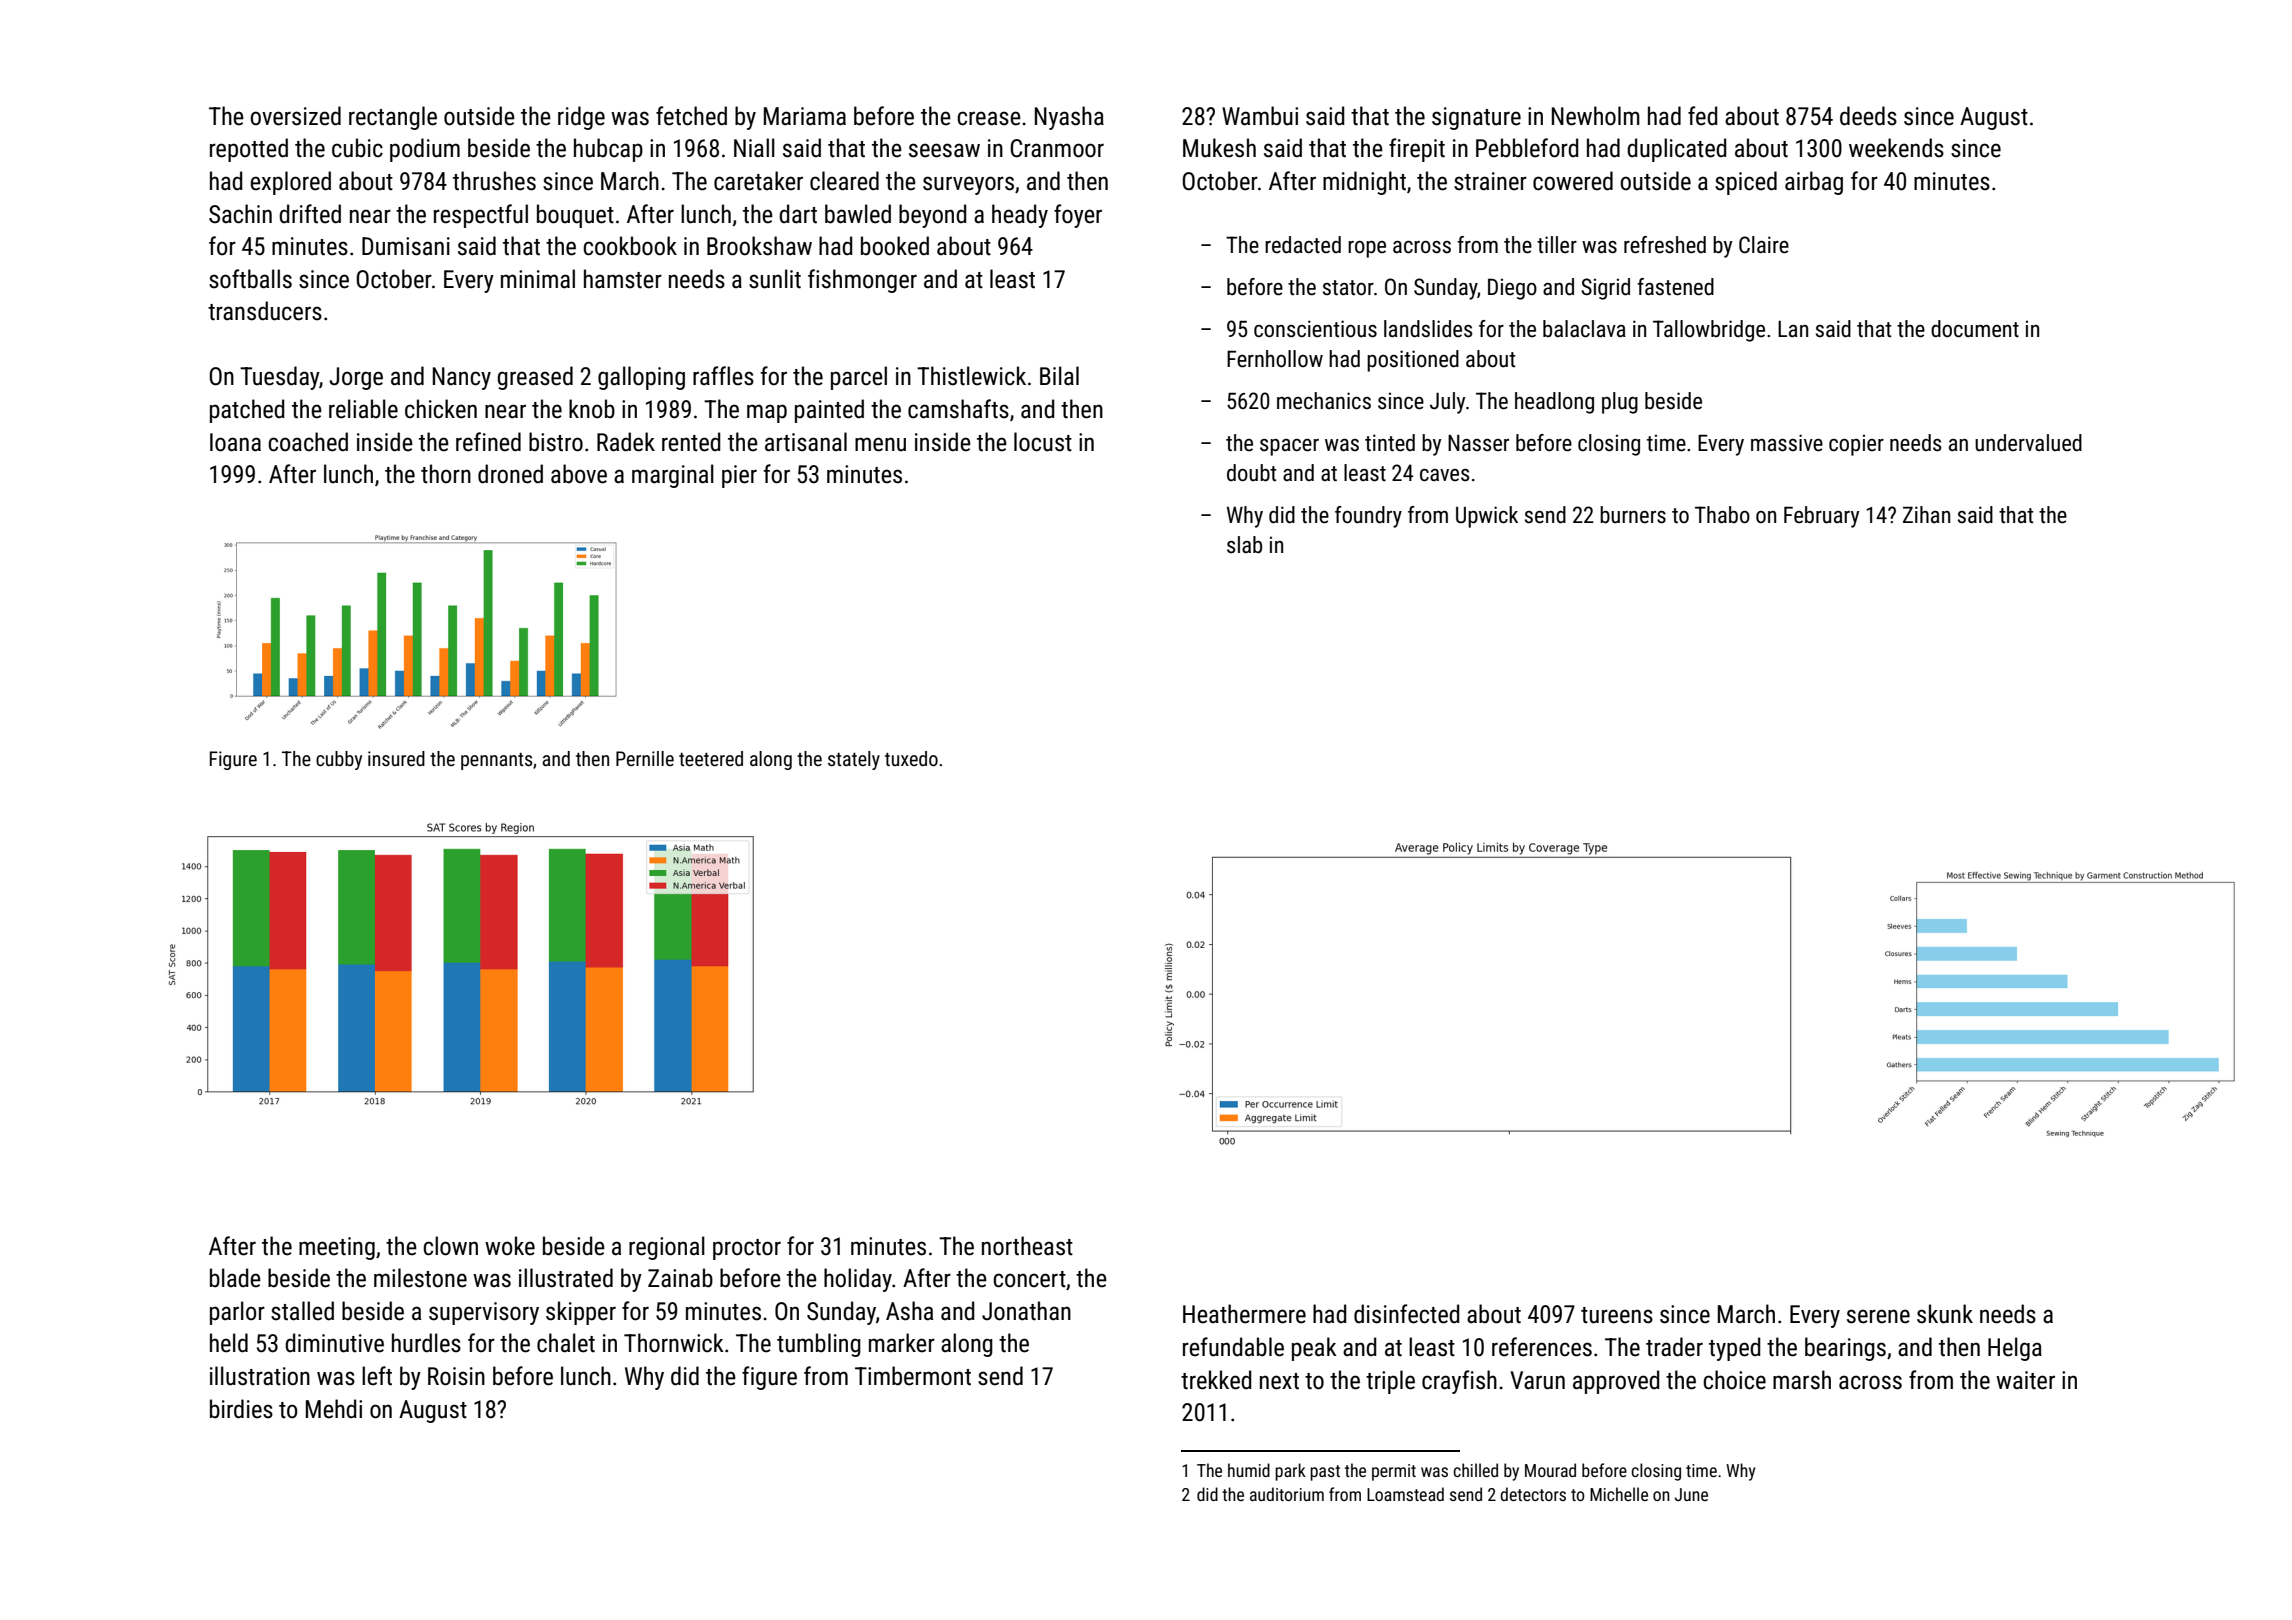 This image has width=2292, height=1620. Describe the element at coordinates (1926, 515) in the image. I see `Zihan` at that location.
